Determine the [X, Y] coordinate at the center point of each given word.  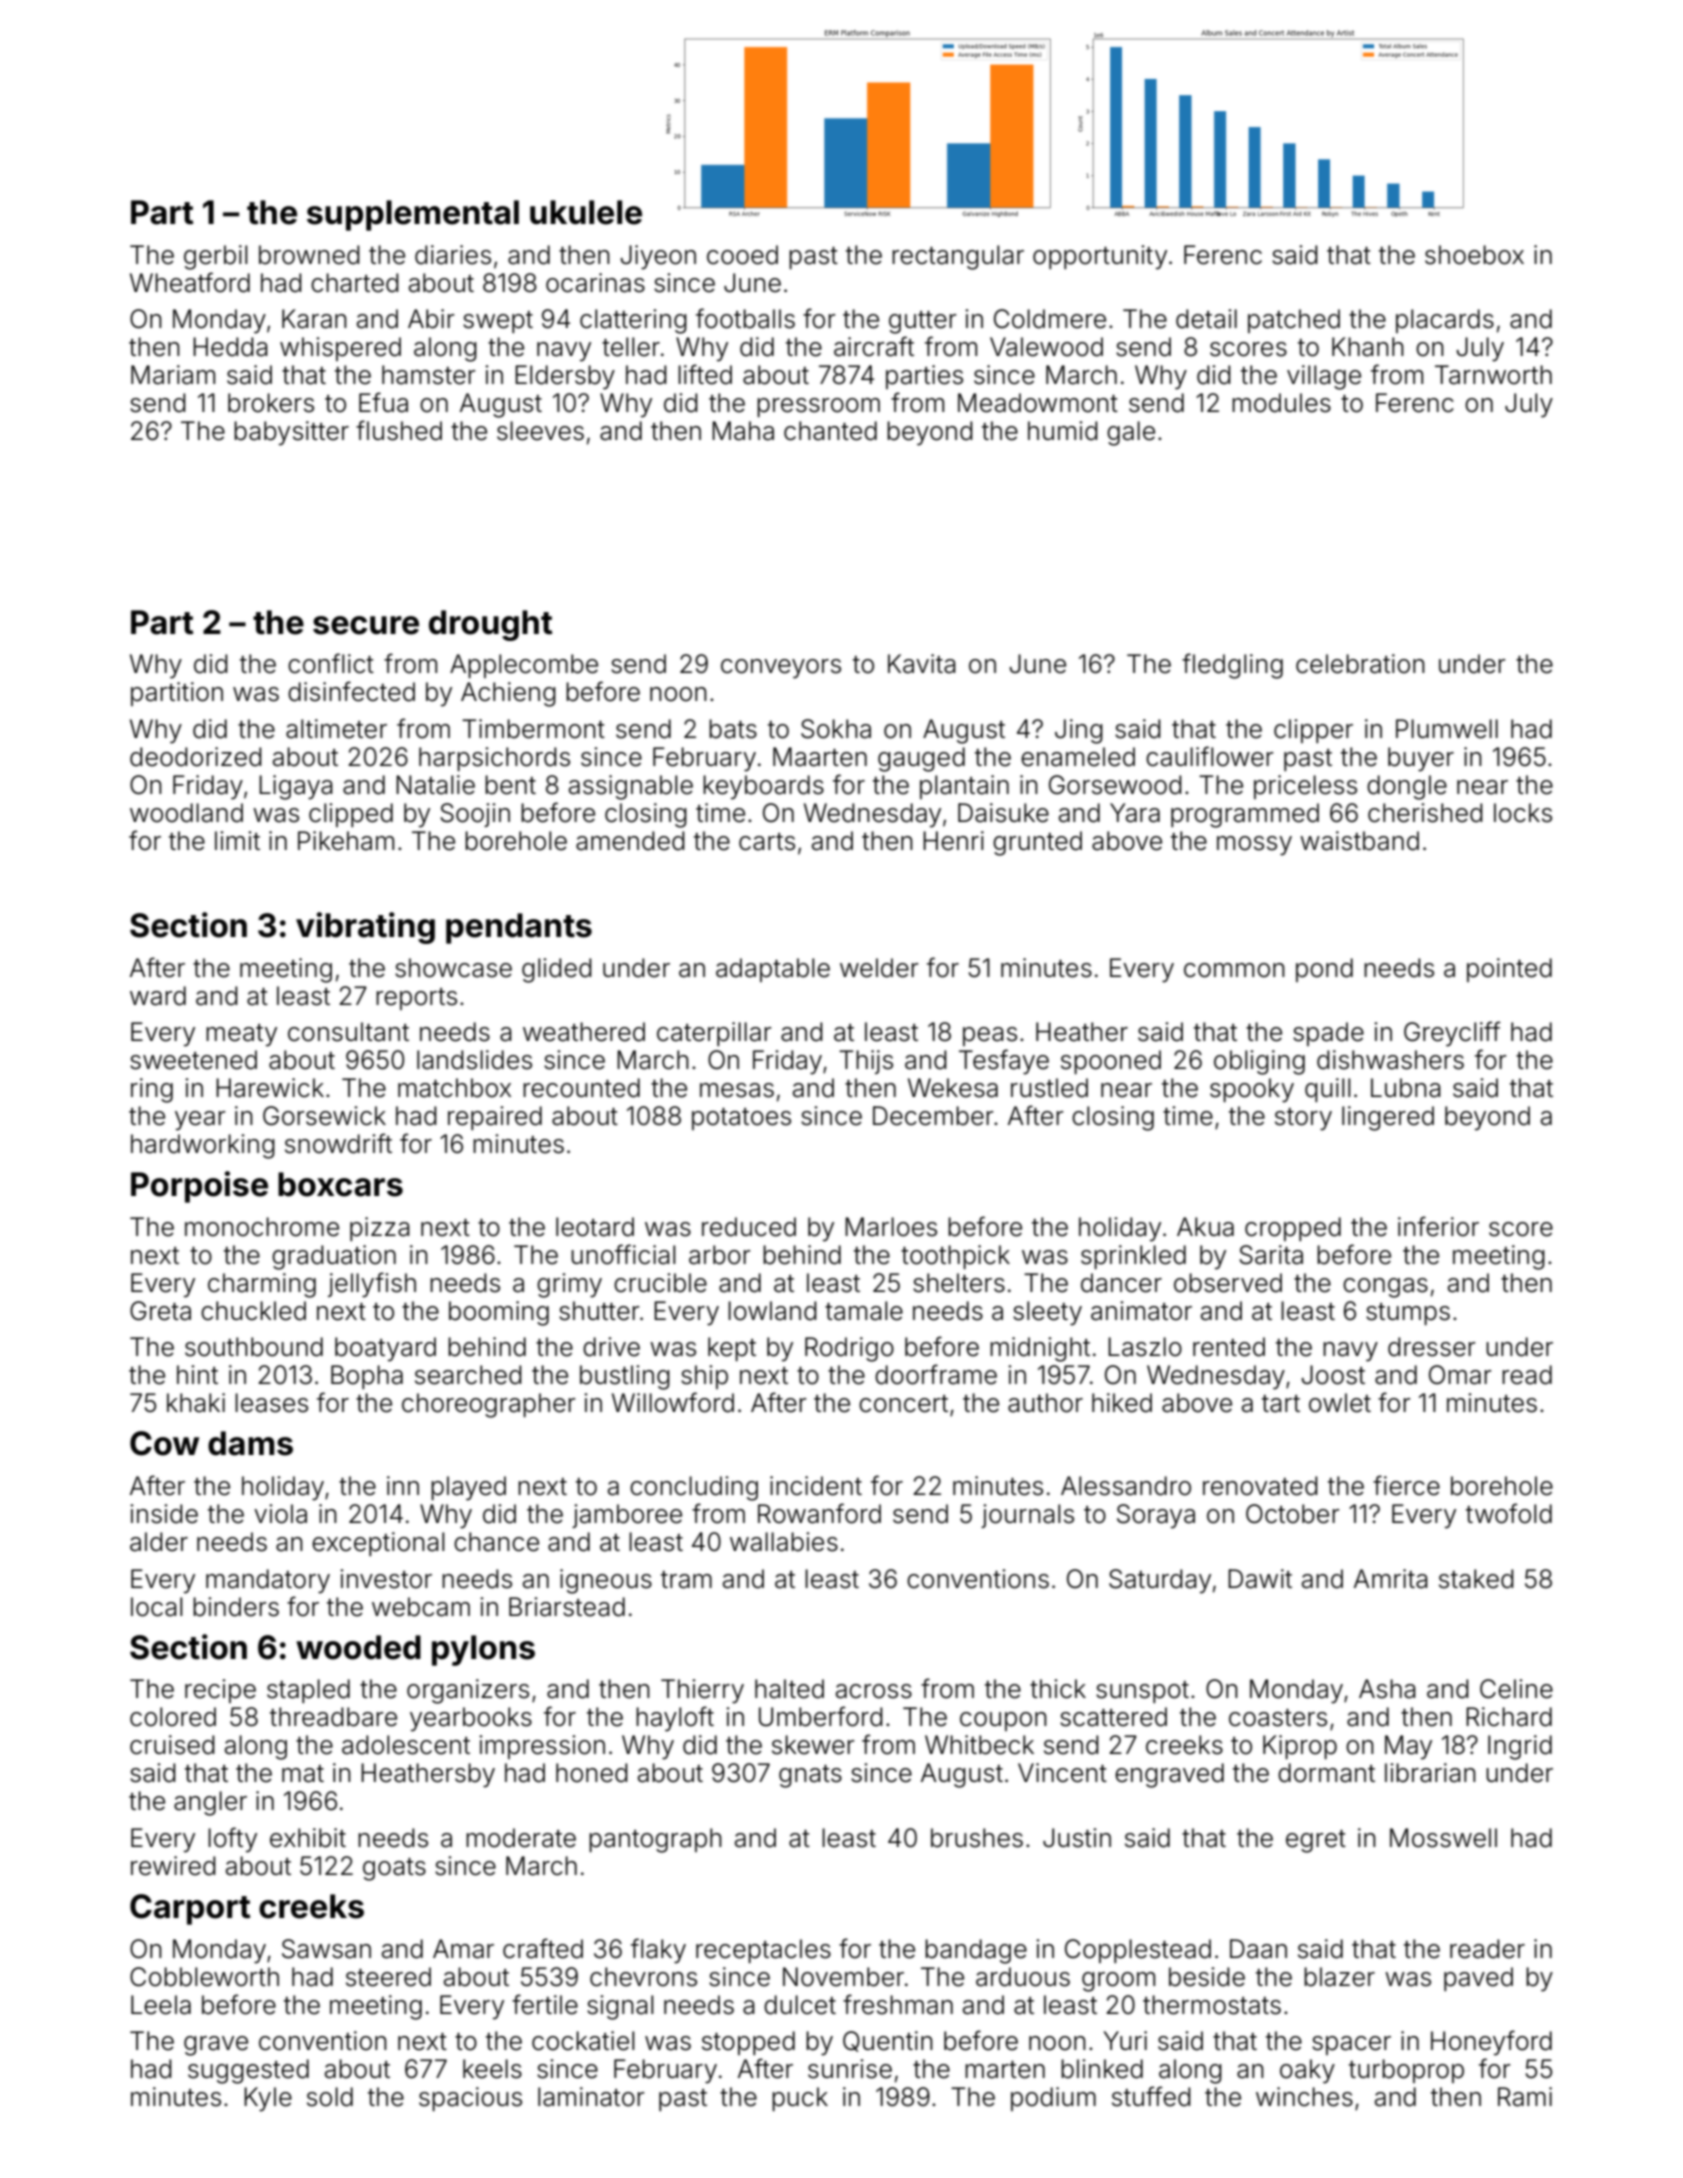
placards [1445, 321]
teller [631, 347]
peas [990, 1036]
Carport [190, 1909]
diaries [453, 255]
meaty [241, 1035]
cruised [172, 1745]
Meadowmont [1038, 403]
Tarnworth [1493, 375]
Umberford [821, 1716]
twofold [1509, 1513]
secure [366, 625]
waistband [1359, 841]
